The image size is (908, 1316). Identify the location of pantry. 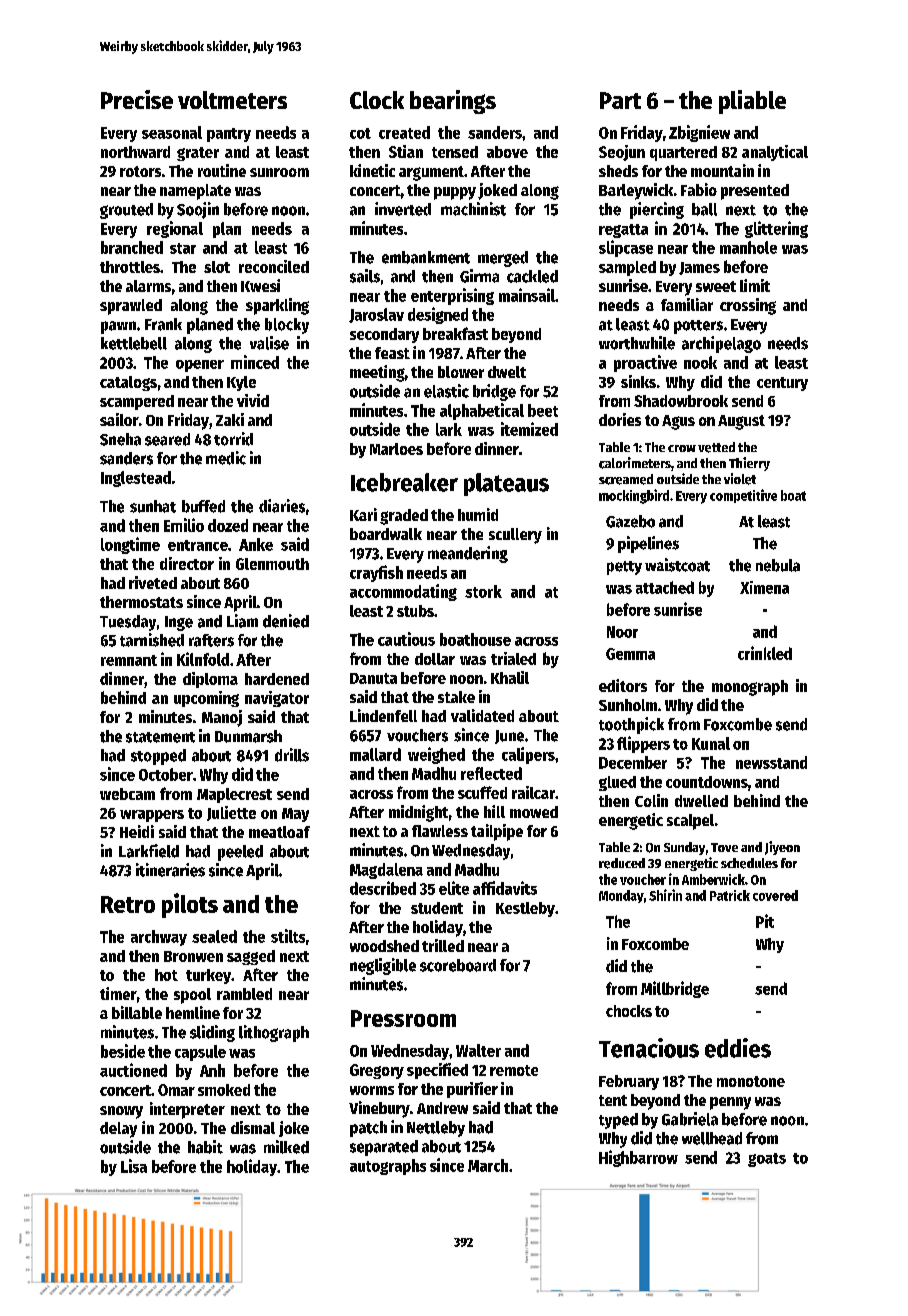
(229, 135).
